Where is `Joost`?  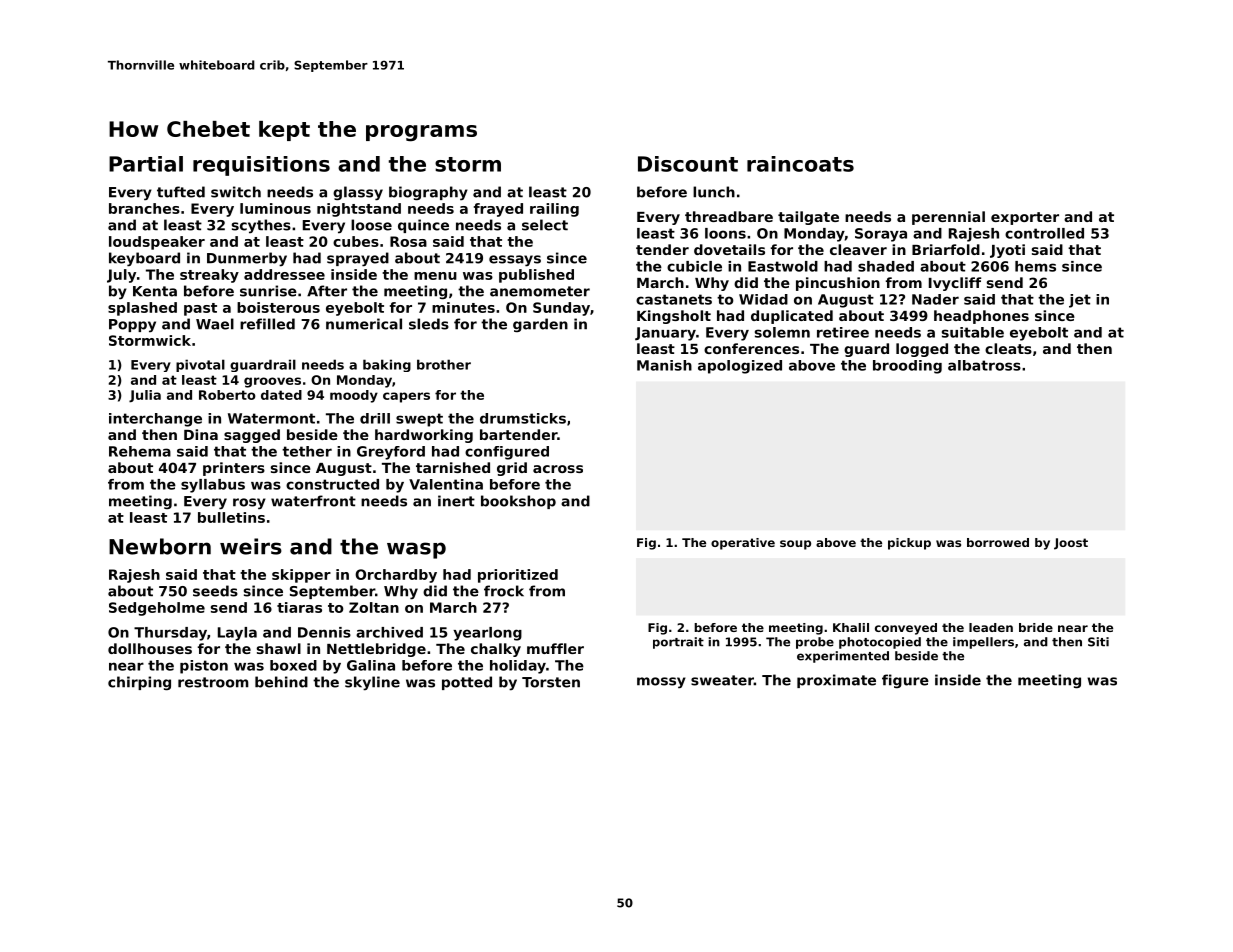
Joost is located at coordinates (1071, 544).
